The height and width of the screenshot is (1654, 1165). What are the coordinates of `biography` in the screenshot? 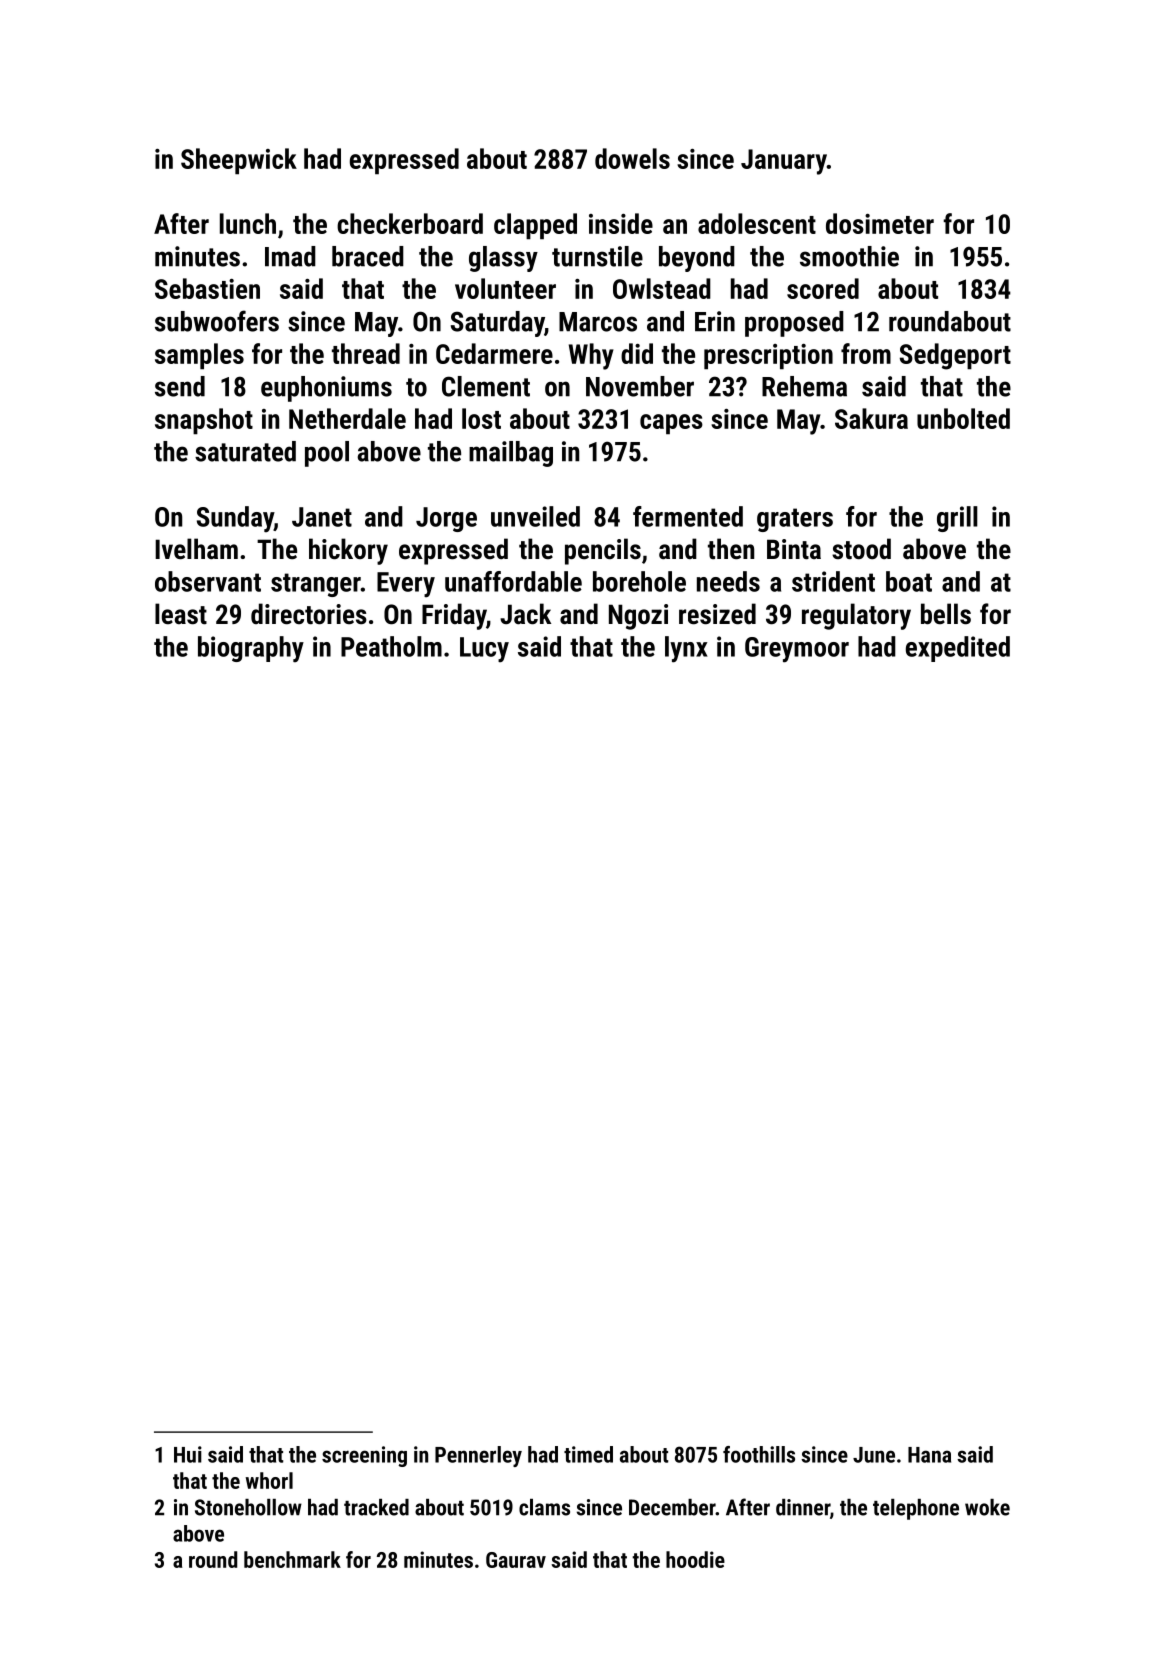 It's located at (251, 649).
